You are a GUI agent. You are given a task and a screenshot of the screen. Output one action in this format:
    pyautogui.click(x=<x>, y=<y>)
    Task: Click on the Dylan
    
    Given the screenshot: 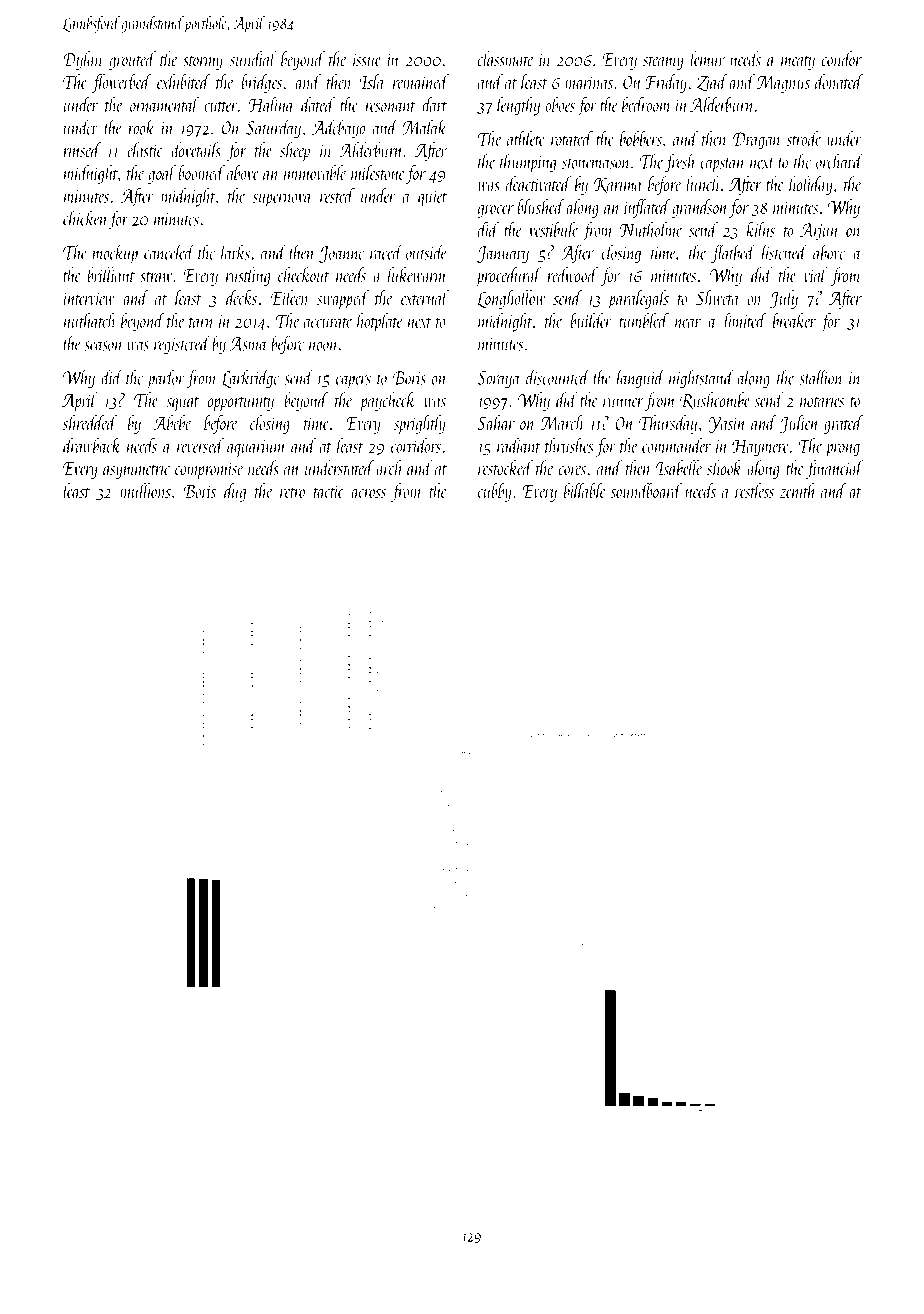 What is the action you would take?
    pyautogui.click(x=83, y=60)
